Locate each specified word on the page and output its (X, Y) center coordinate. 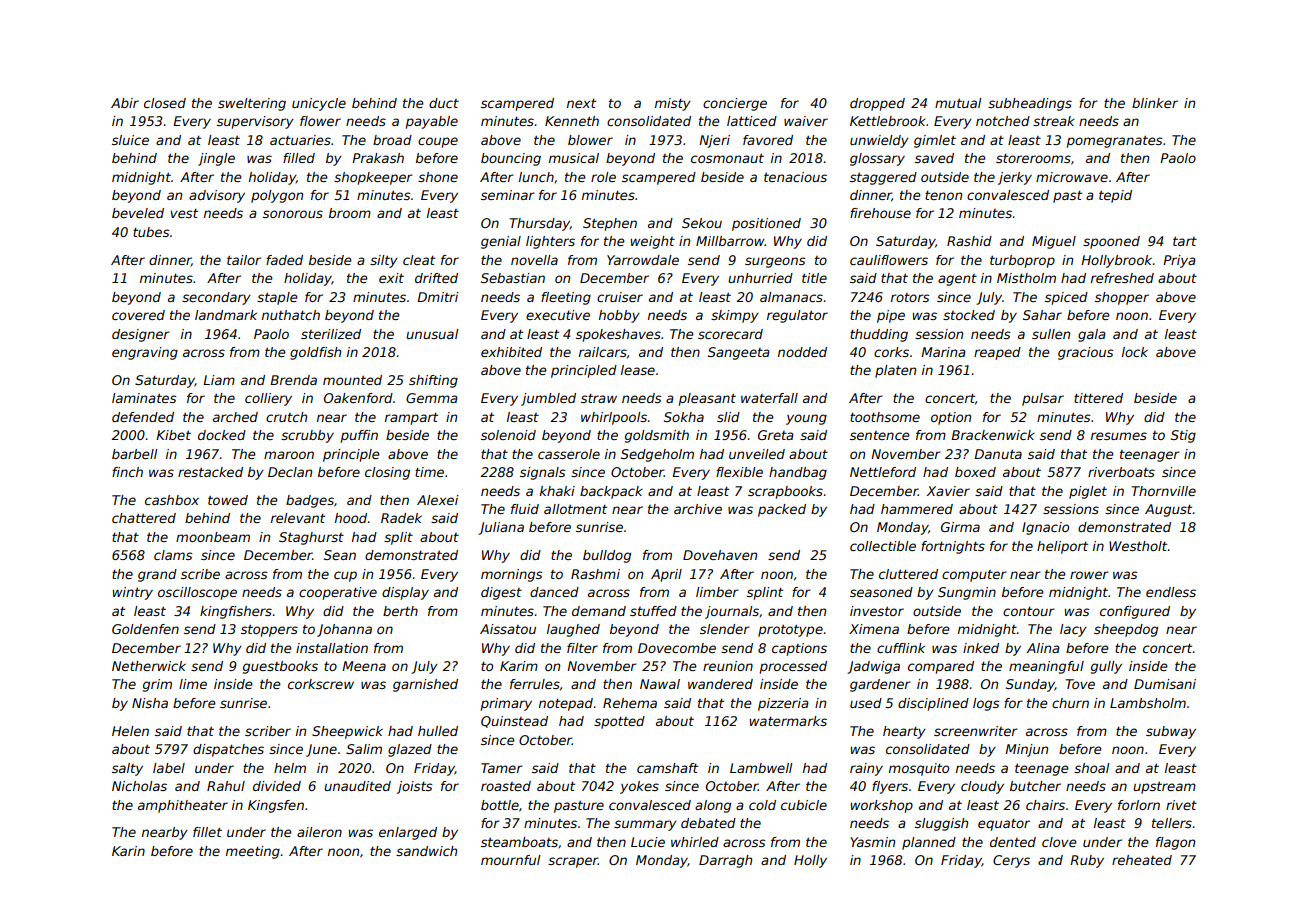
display (405, 593)
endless (1171, 592)
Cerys (1011, 861)
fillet (207, 832)
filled (299, 158)
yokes (639, 787)
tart (1185, 241)
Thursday (540, 224)
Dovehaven (720, 555)
